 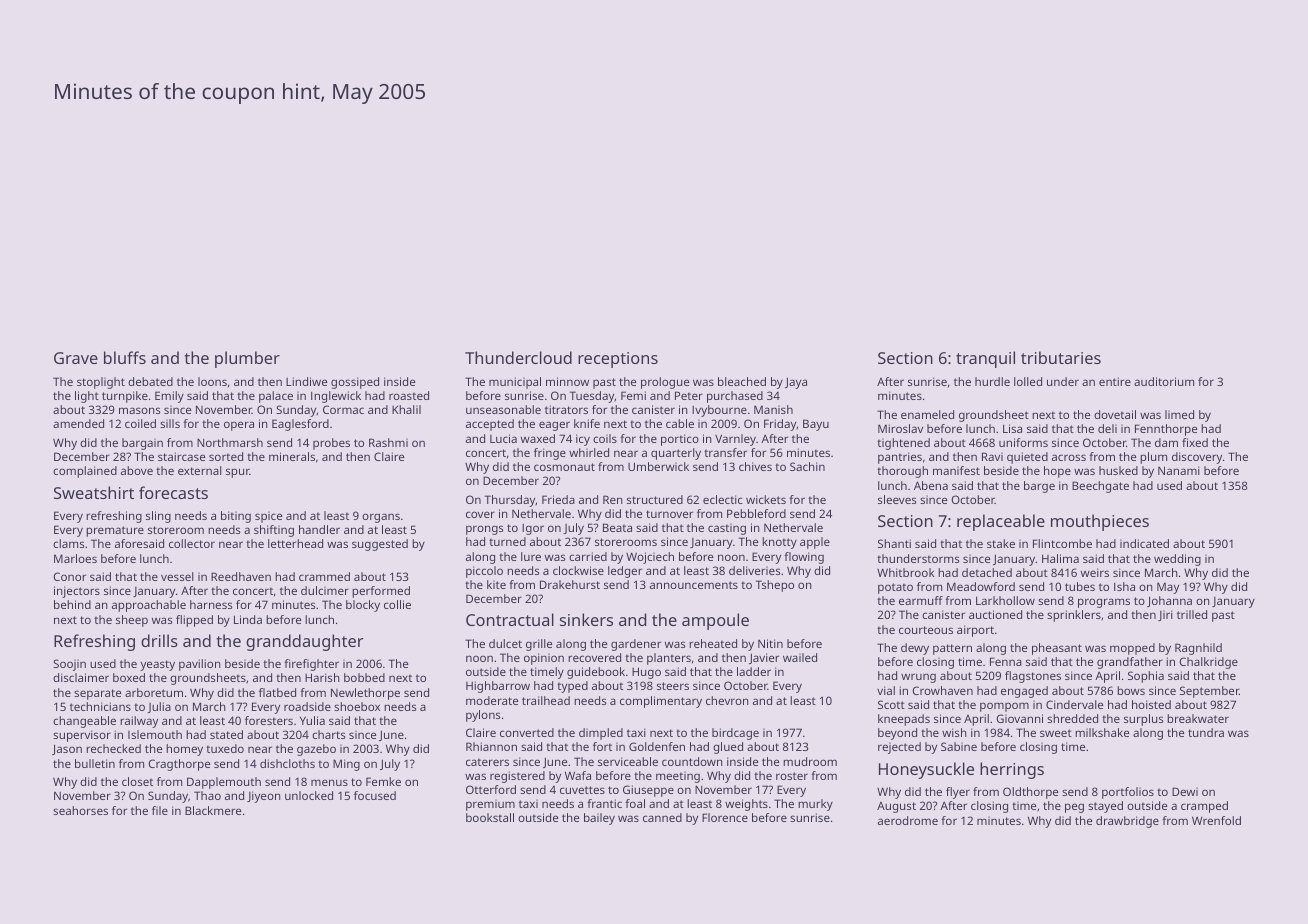 I want to click on ladder, so click(x=754, y=671).
